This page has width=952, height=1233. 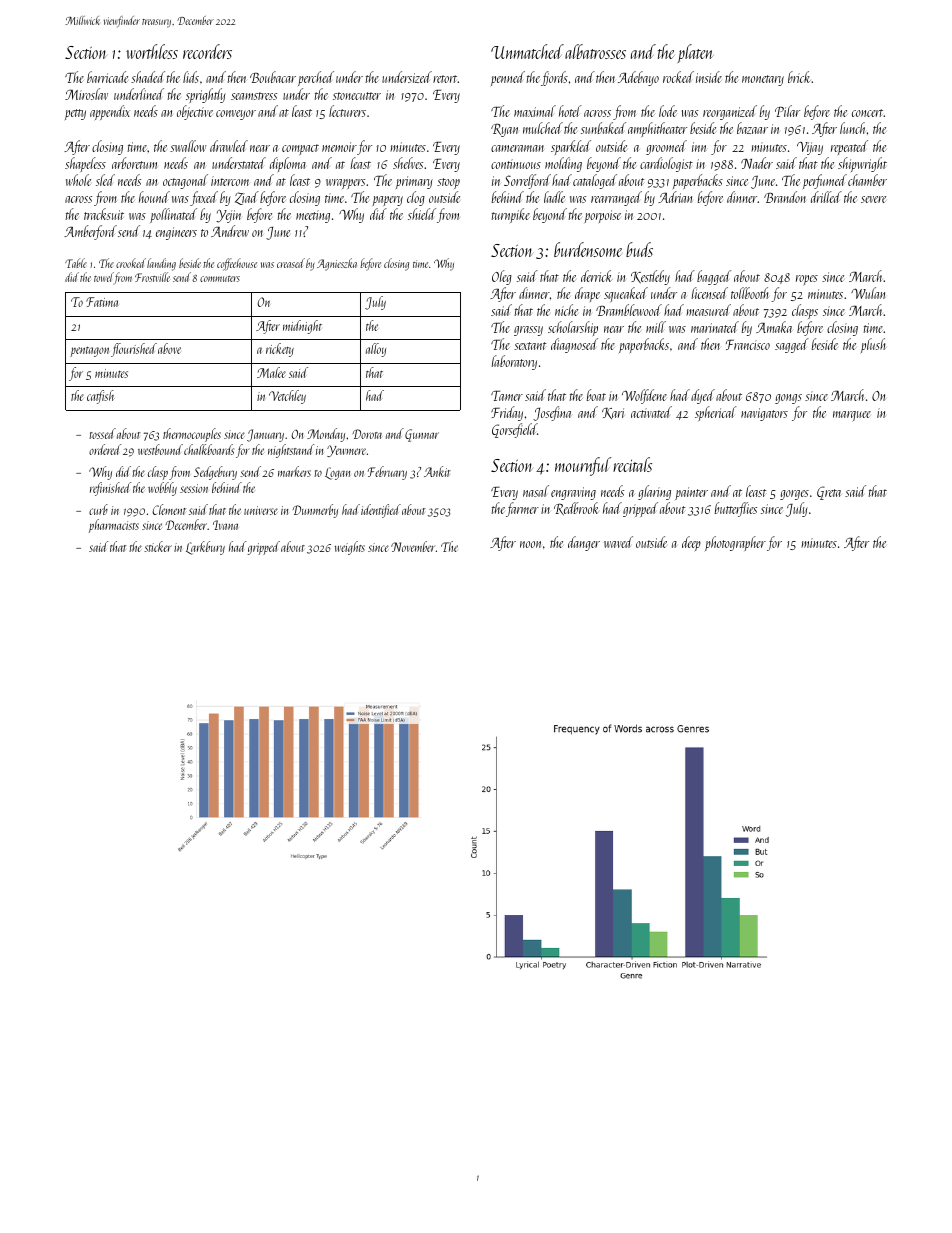 What do you see at coordinates (300, 149) in the page?
I see `compact` at bounding box center [300, 149].
